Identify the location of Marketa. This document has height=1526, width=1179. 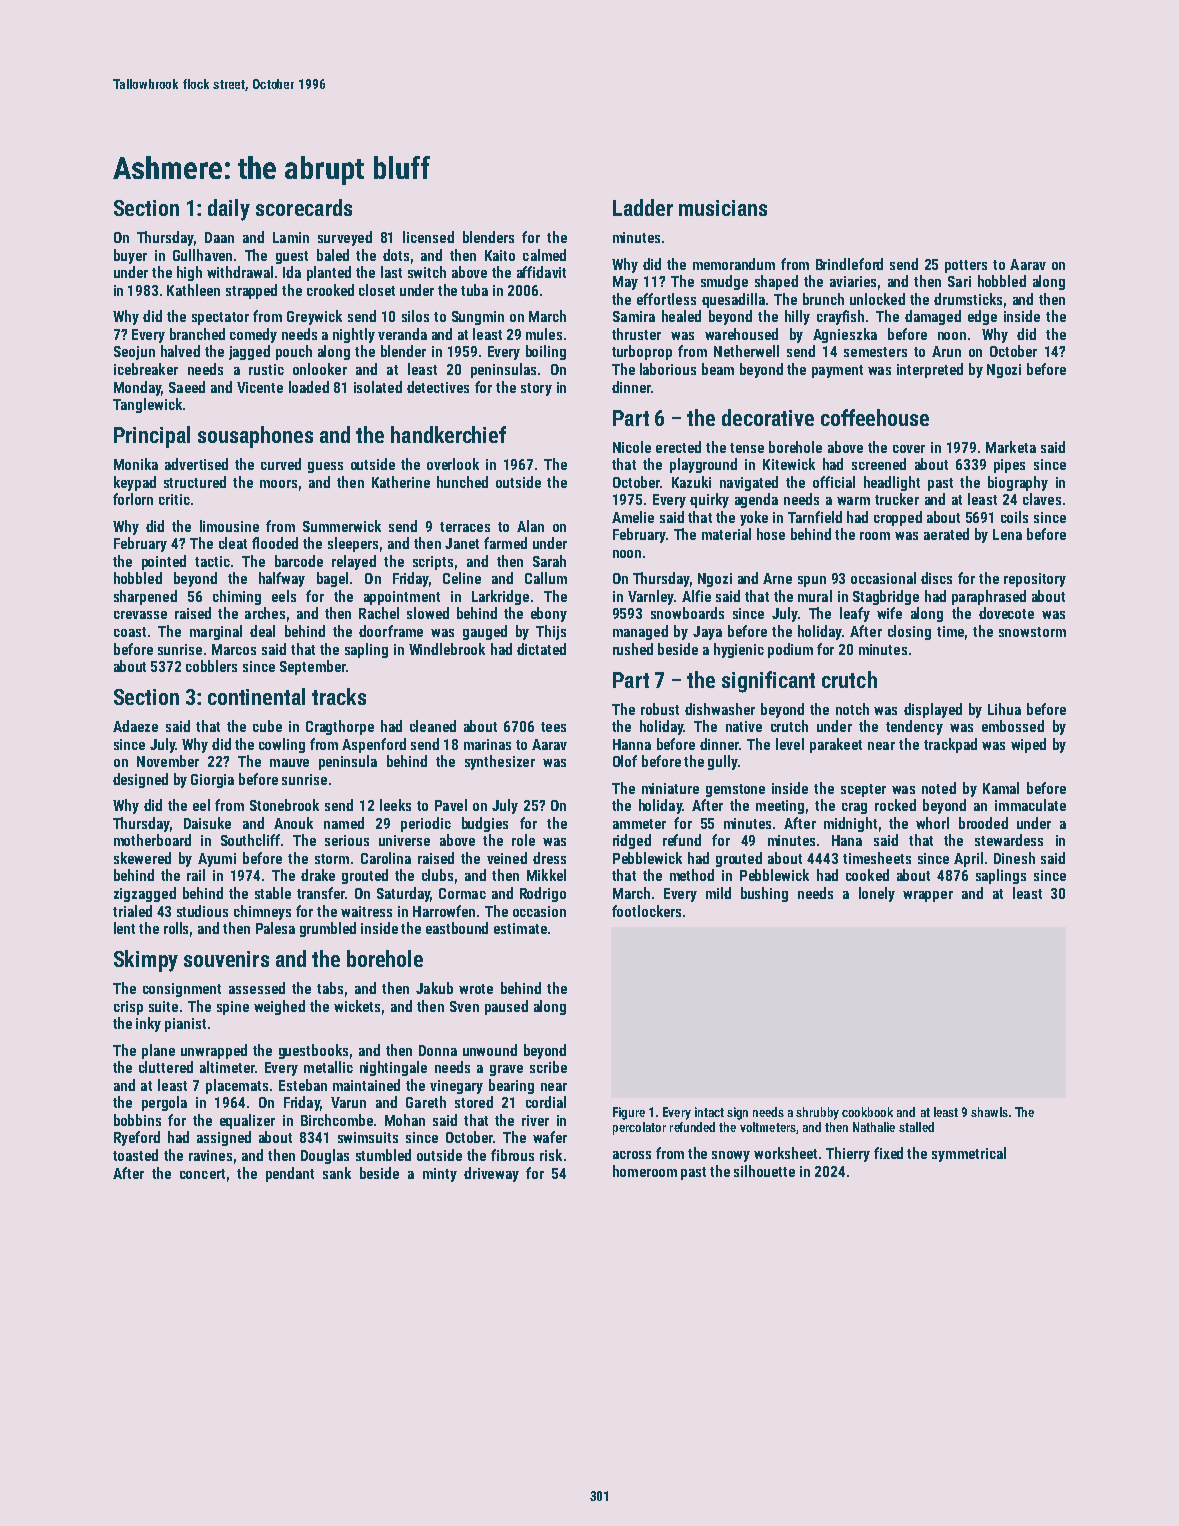
(1011, 447).
